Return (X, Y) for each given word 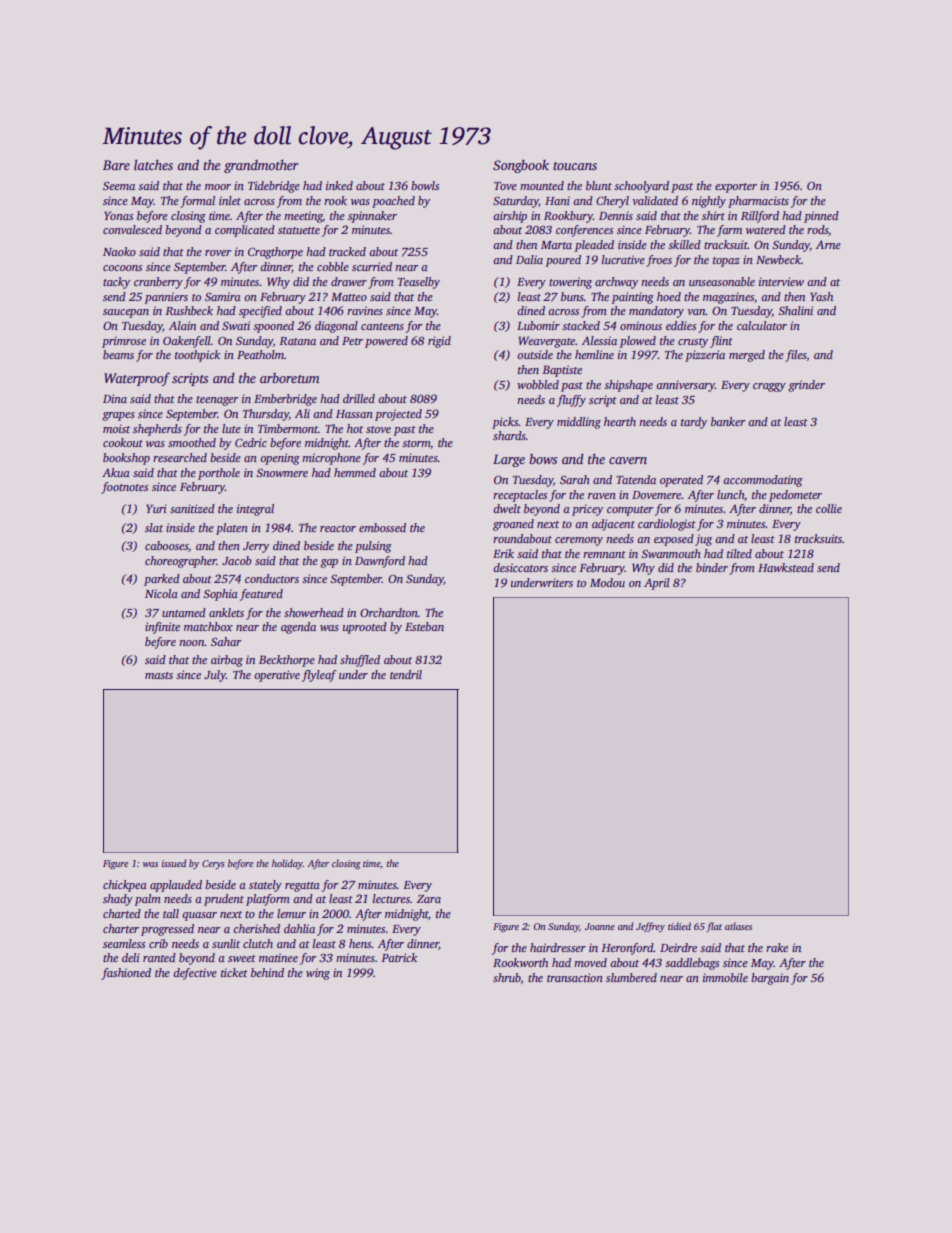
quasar (199, 916)
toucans (575, 166)
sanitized (192, 508)
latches (153, 164)
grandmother (261, 166)
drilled (359, 398)
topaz (726, 262)
